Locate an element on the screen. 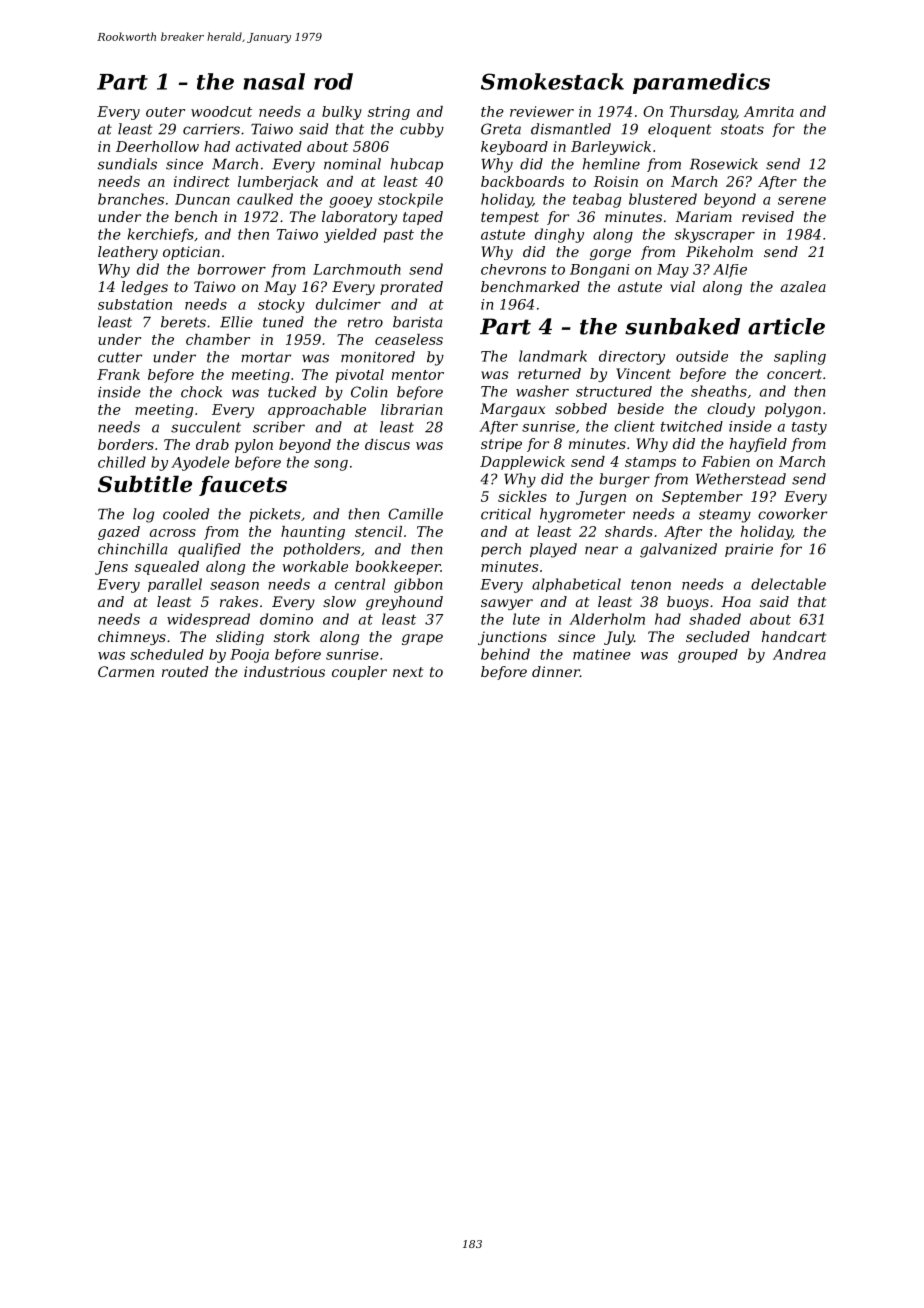 The width and height of the screenshot is (924, 1308). caulked is located at coordinates (265, 199).
